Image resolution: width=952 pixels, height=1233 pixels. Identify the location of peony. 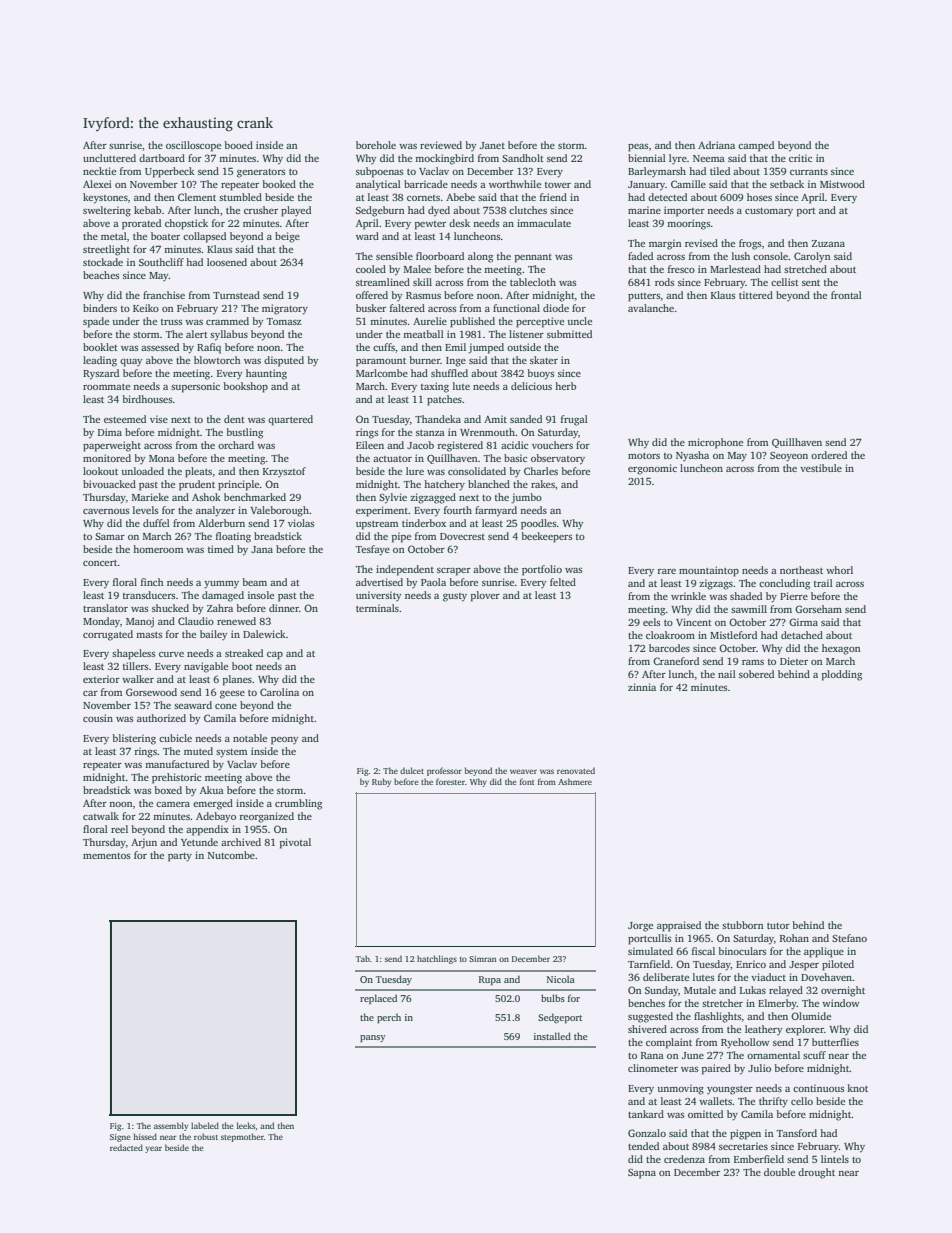
(284, 741).
